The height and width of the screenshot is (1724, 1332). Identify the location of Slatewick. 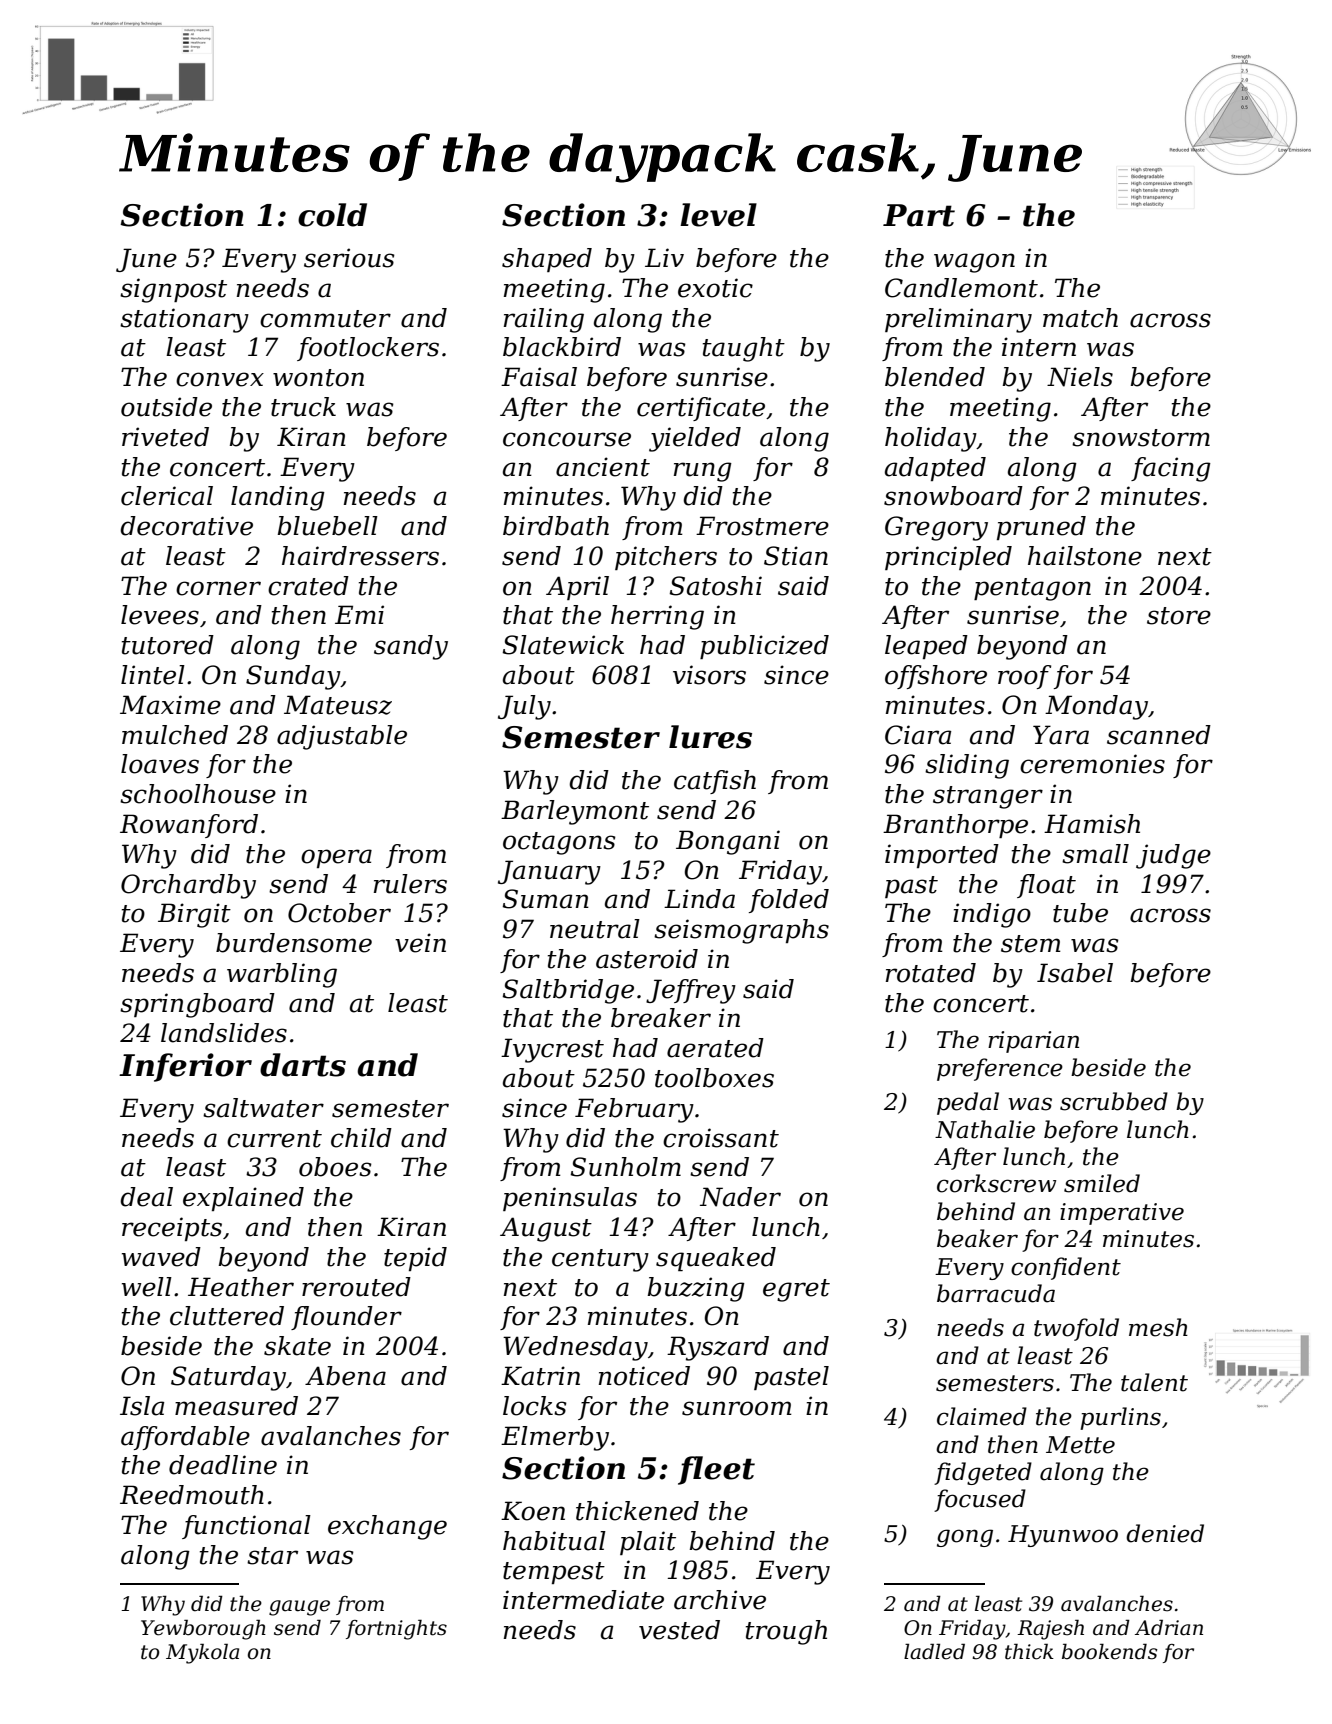
(563, 645).
